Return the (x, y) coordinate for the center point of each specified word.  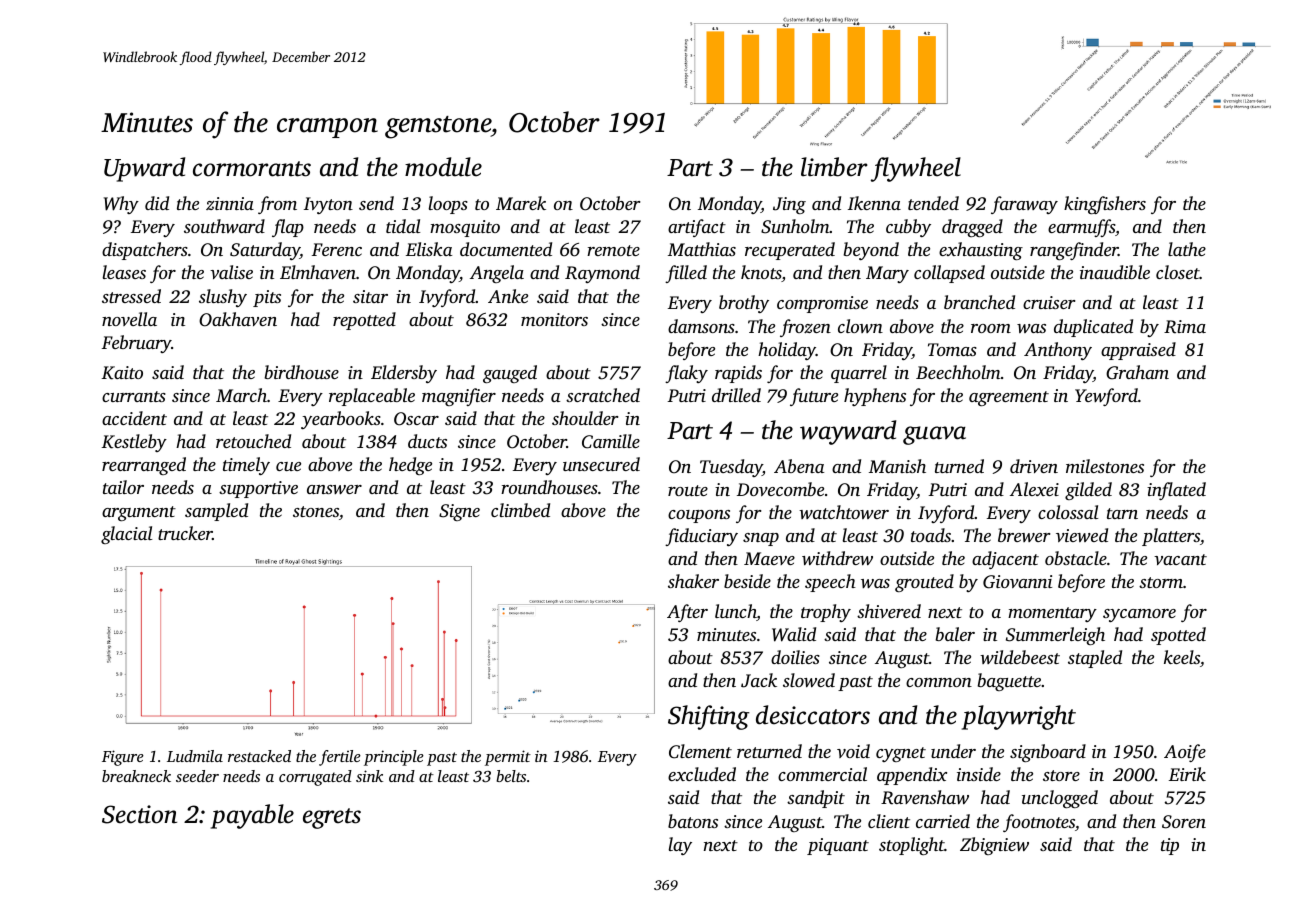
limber (834, 167)
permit (508, 758)
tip (1170, 846)
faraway (1024, 205)
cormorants (252, 169)
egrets (332, 818)
